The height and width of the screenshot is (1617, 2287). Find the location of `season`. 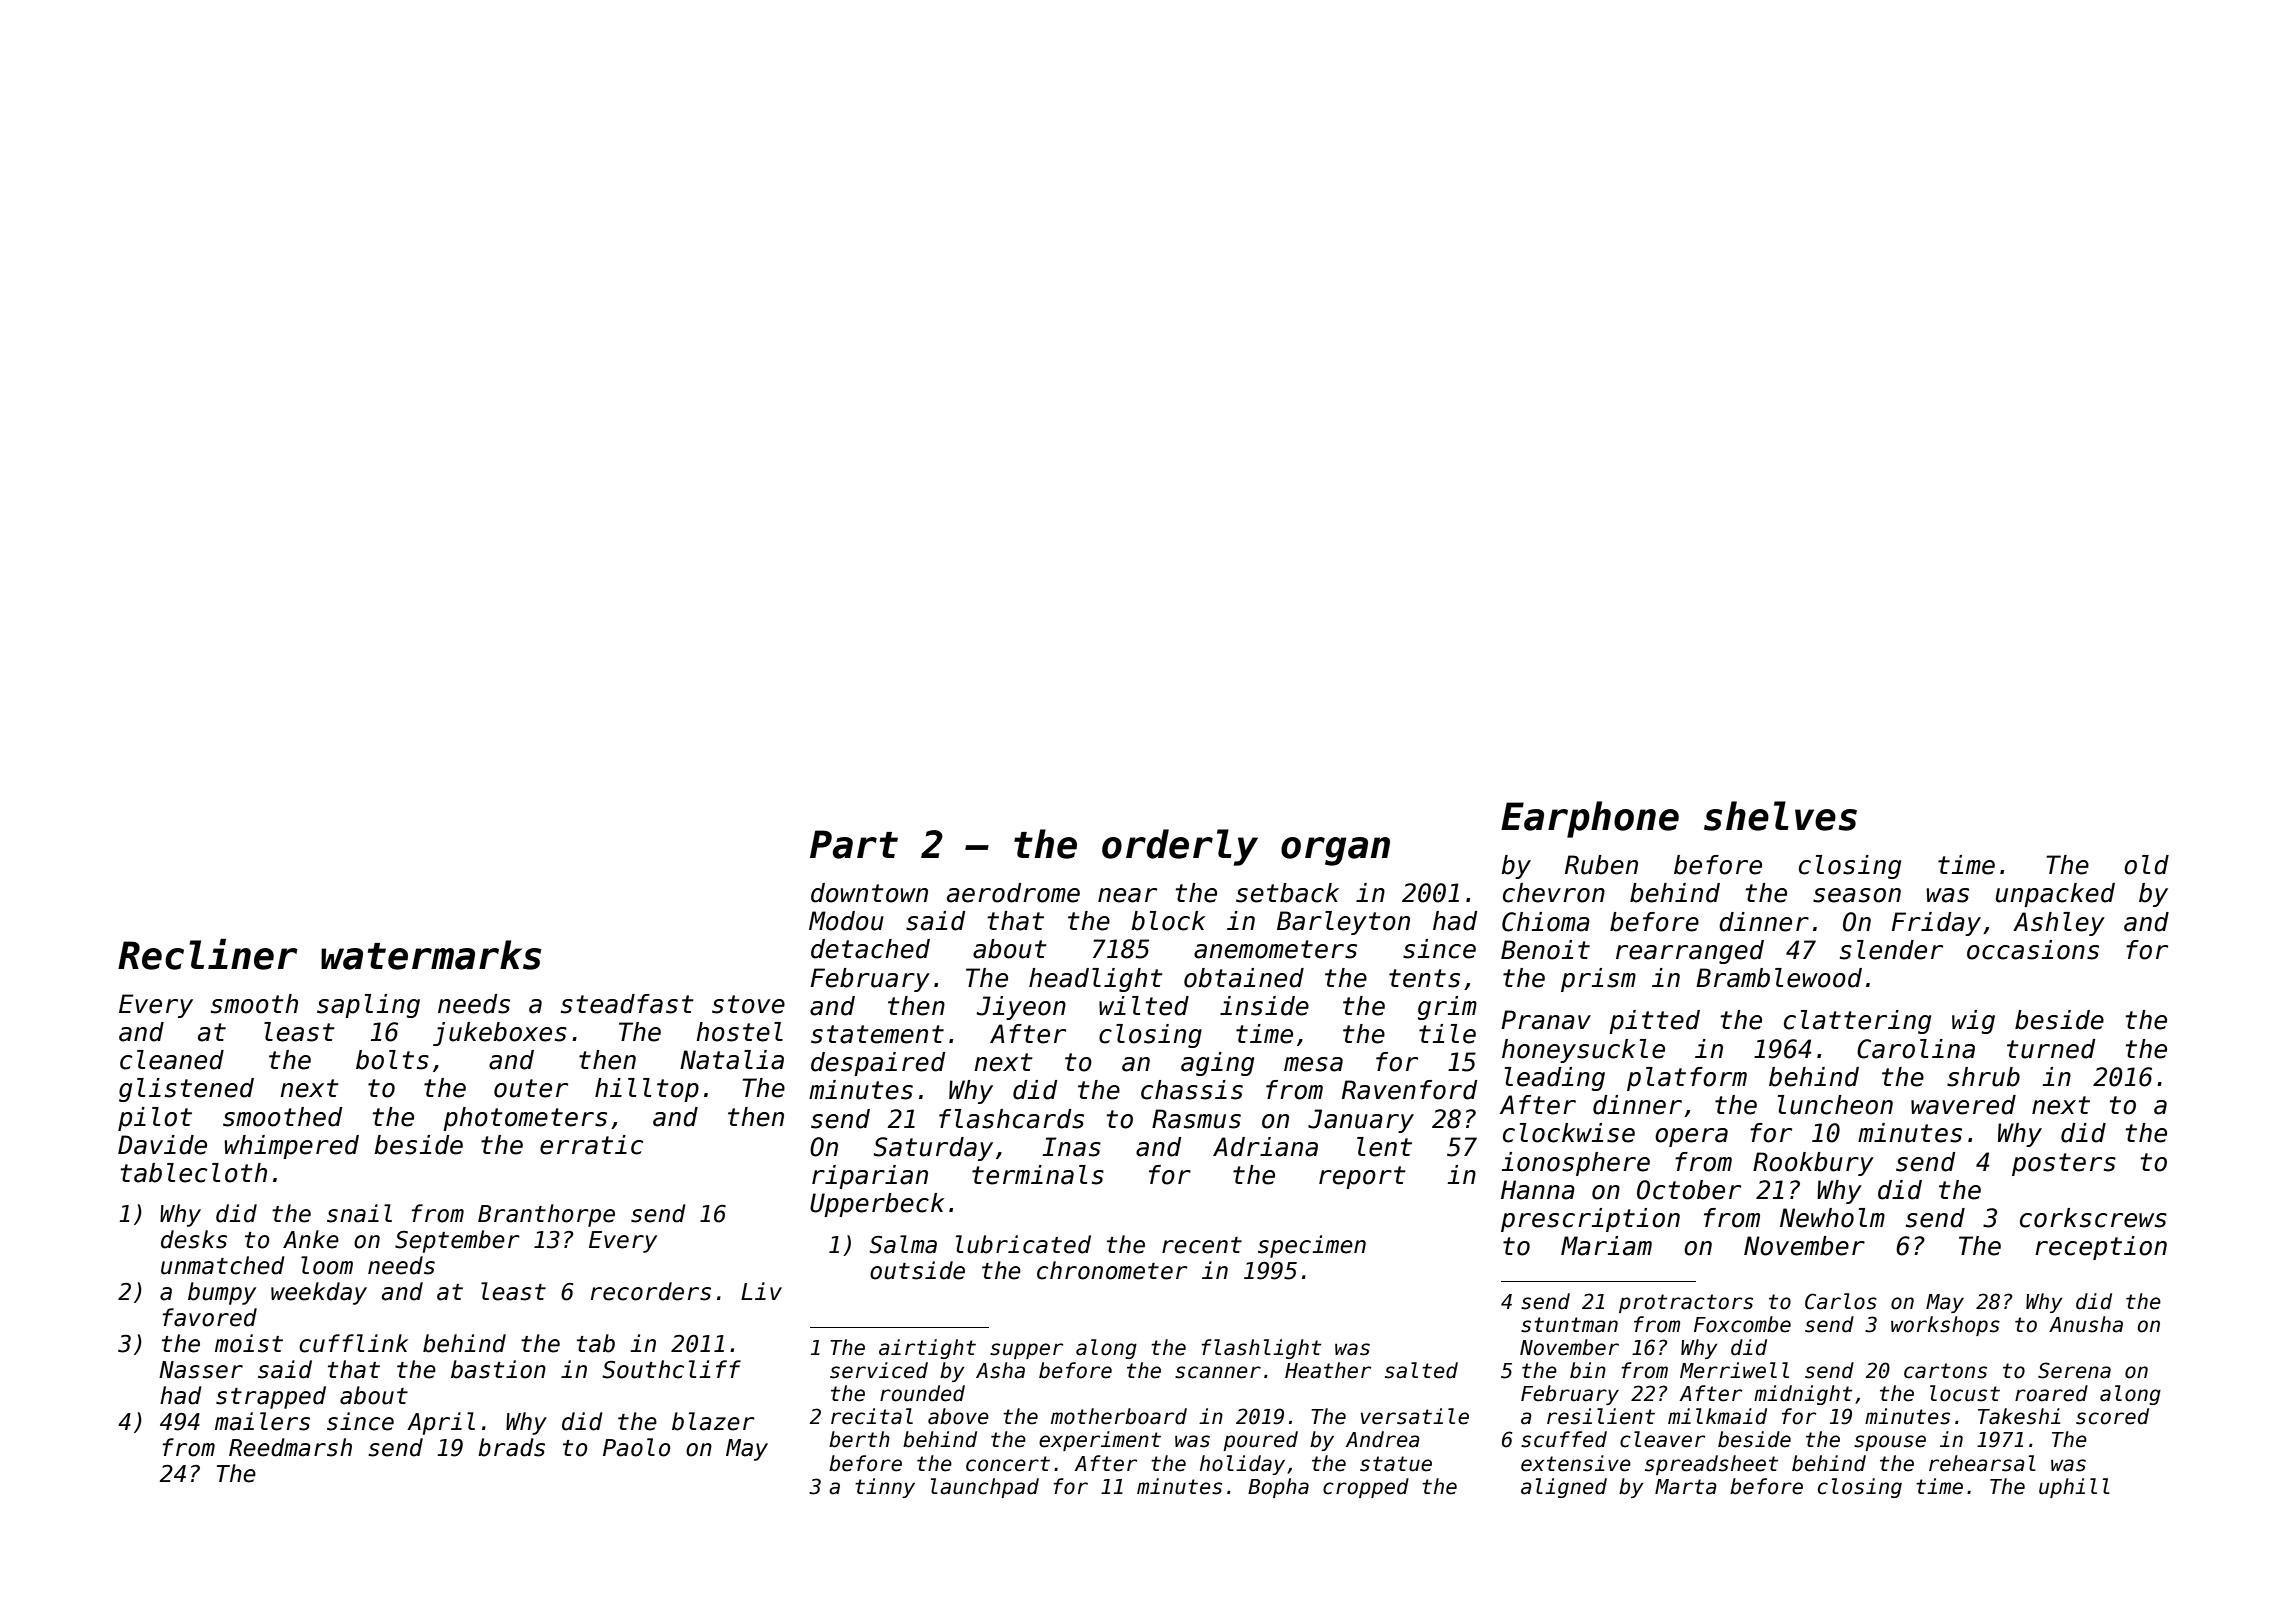

season is located at coordinates (1857, 895).
